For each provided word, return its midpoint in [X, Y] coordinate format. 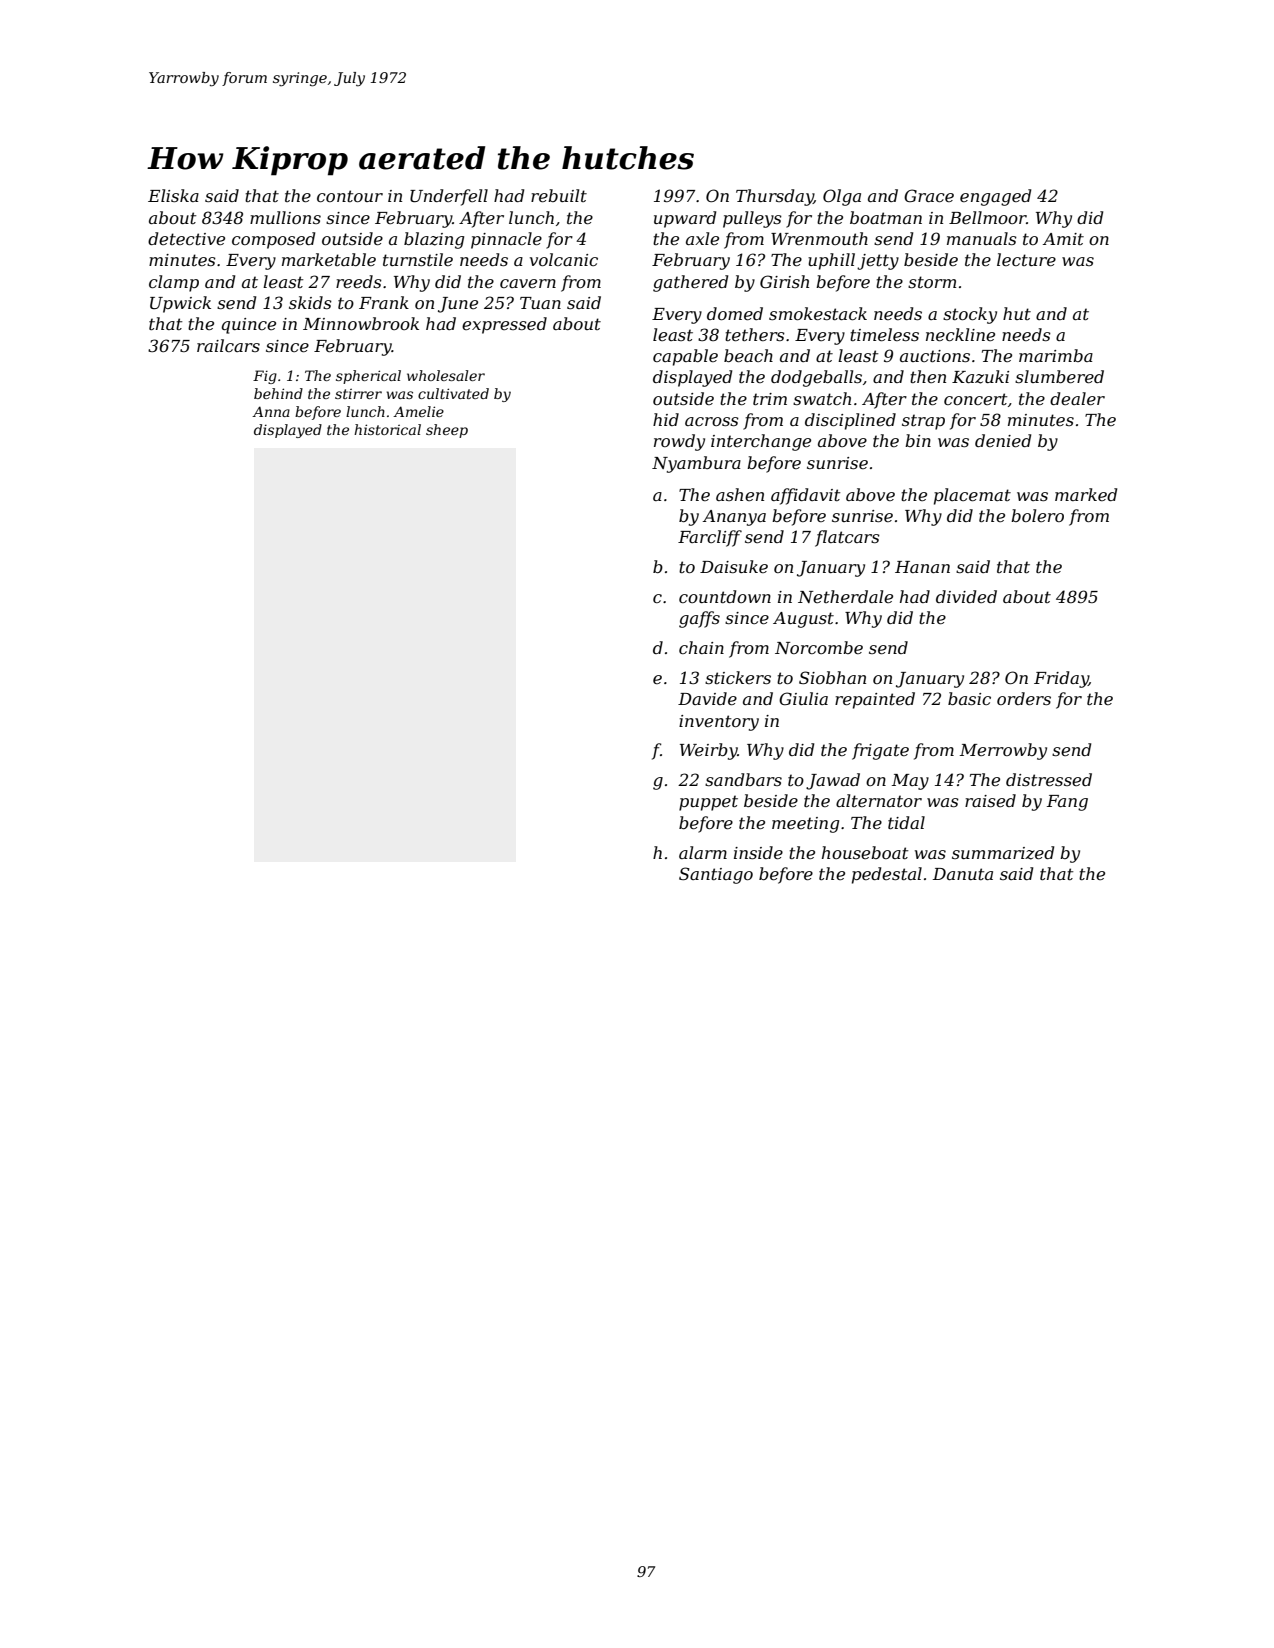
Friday [1061, 679]
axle [702, 238]
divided [966, 596]
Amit [1063, 239]
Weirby [709, 751]
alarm [703, 852]
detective [186, 238]
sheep [447, 431]
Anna [271, 411]
